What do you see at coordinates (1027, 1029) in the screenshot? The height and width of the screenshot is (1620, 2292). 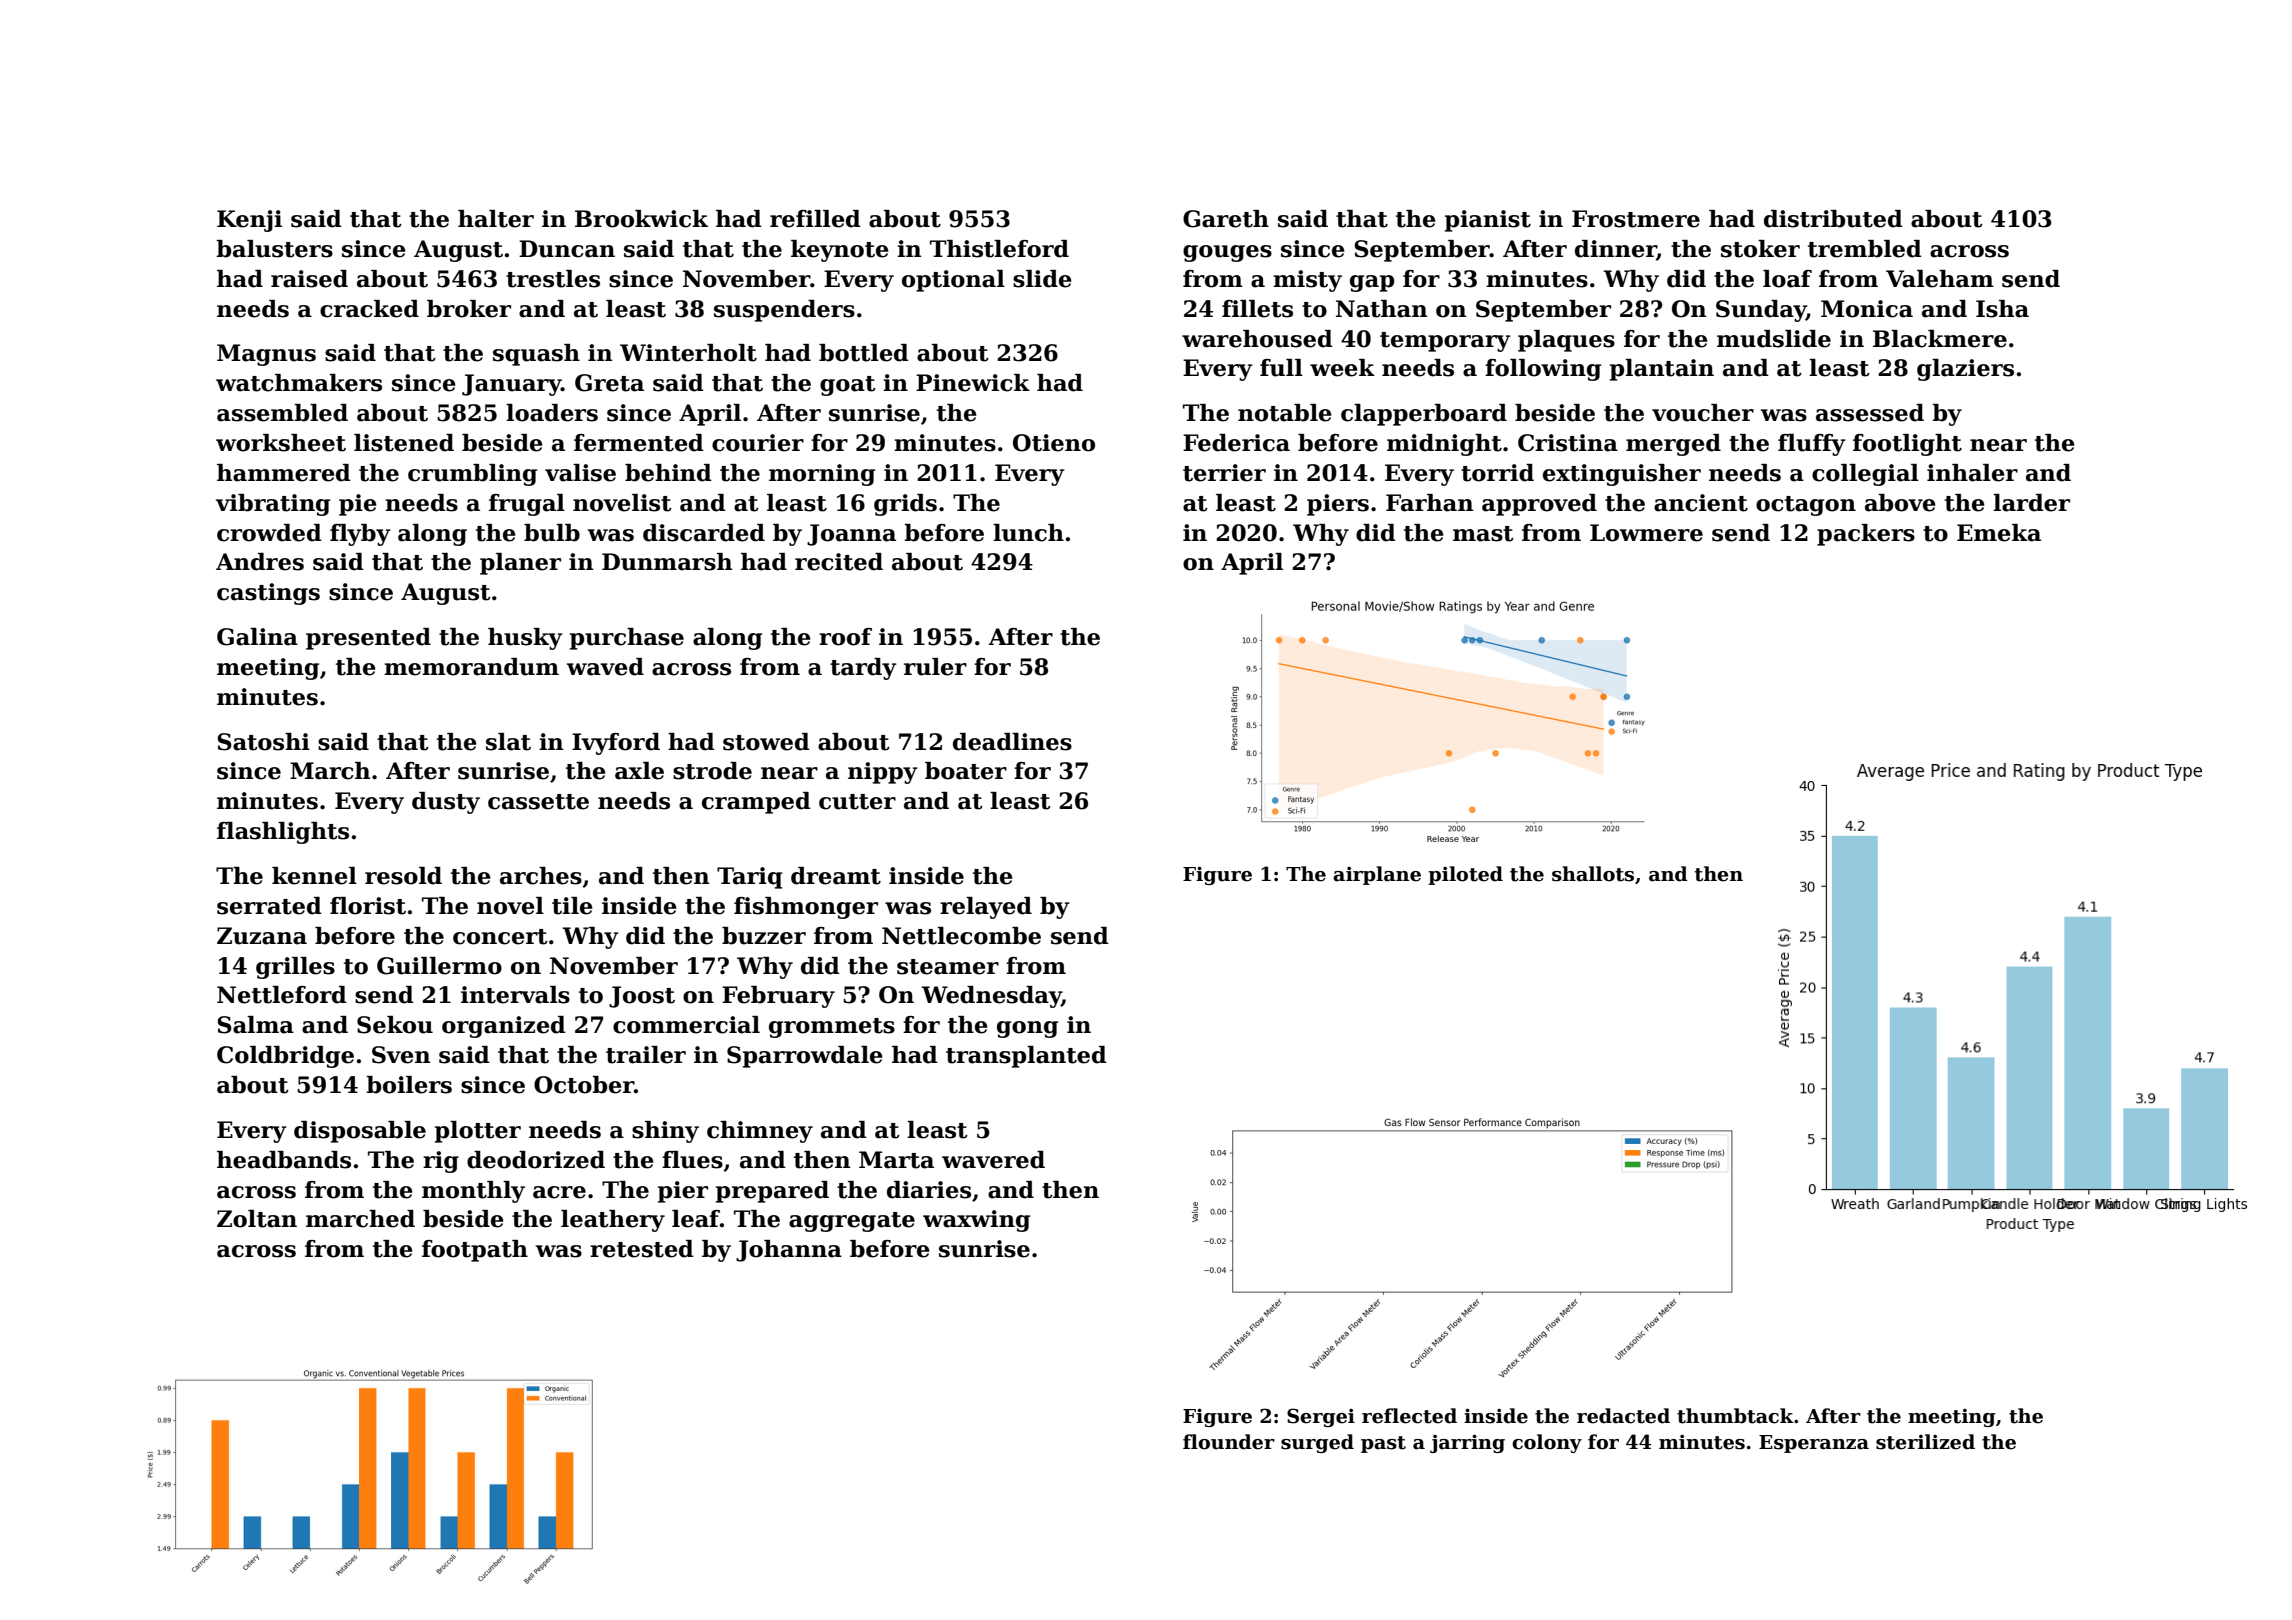 I see `gong` at bounding box center [1027, 1029].
